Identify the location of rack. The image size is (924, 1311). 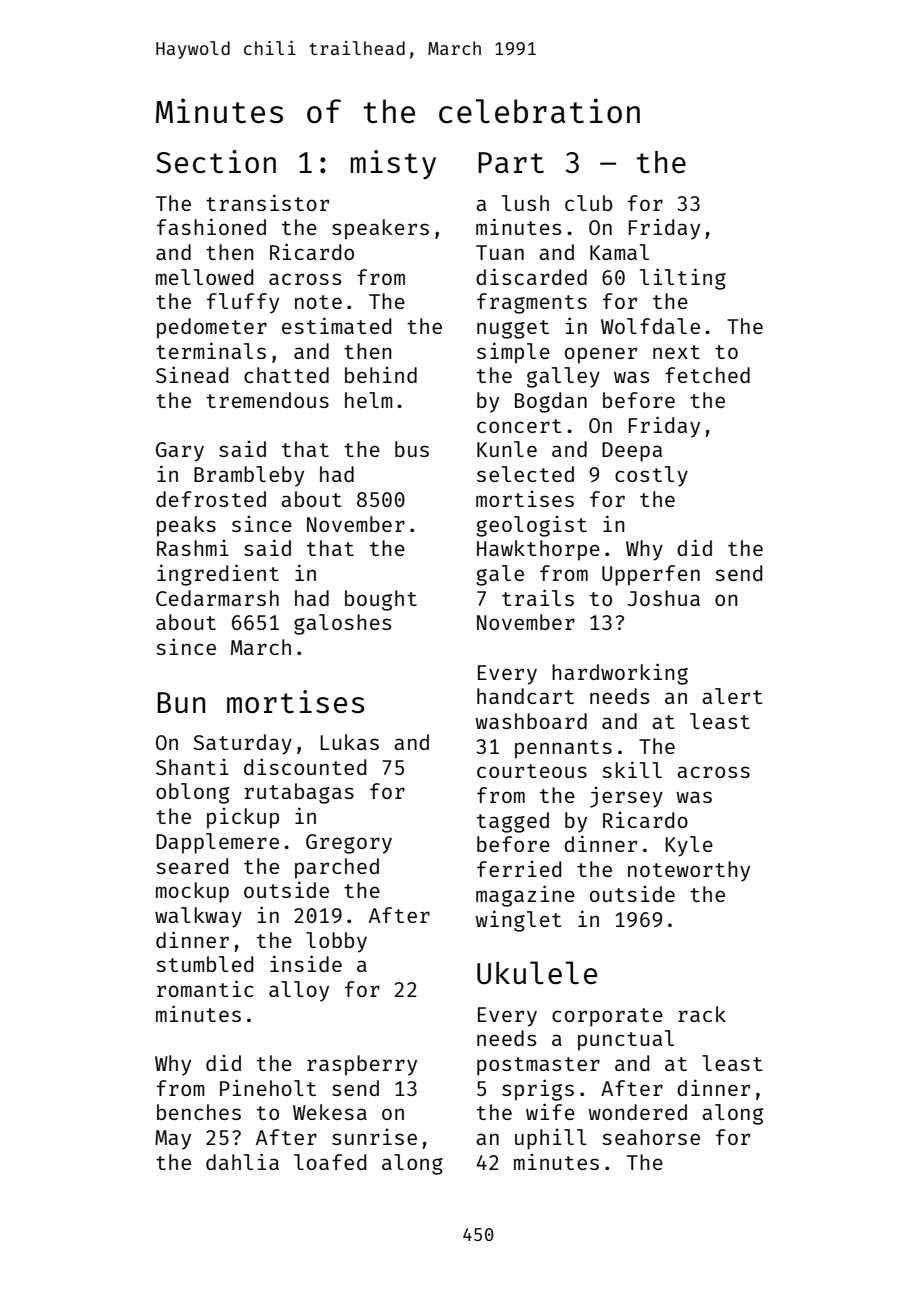
(702, 1014).
